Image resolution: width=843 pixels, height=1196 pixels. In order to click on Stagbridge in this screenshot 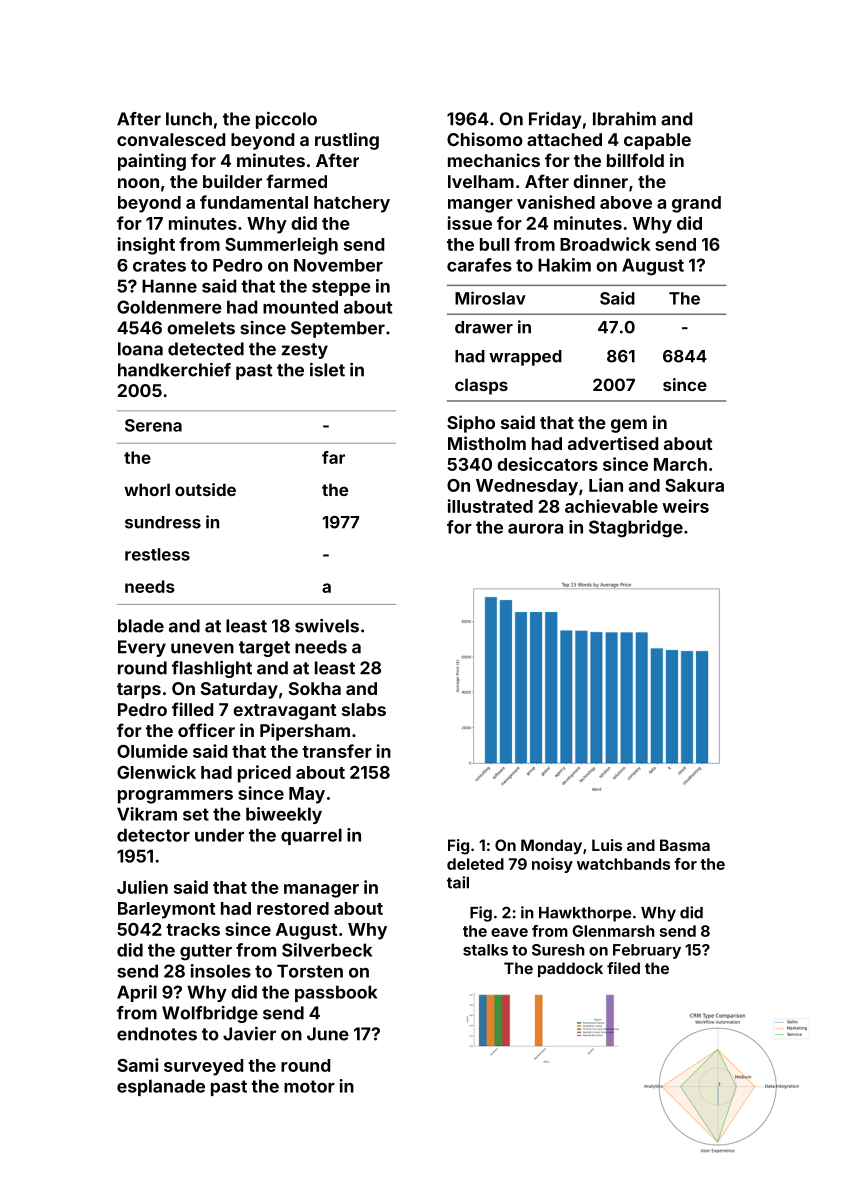, I will do `click(636, 529)`.
